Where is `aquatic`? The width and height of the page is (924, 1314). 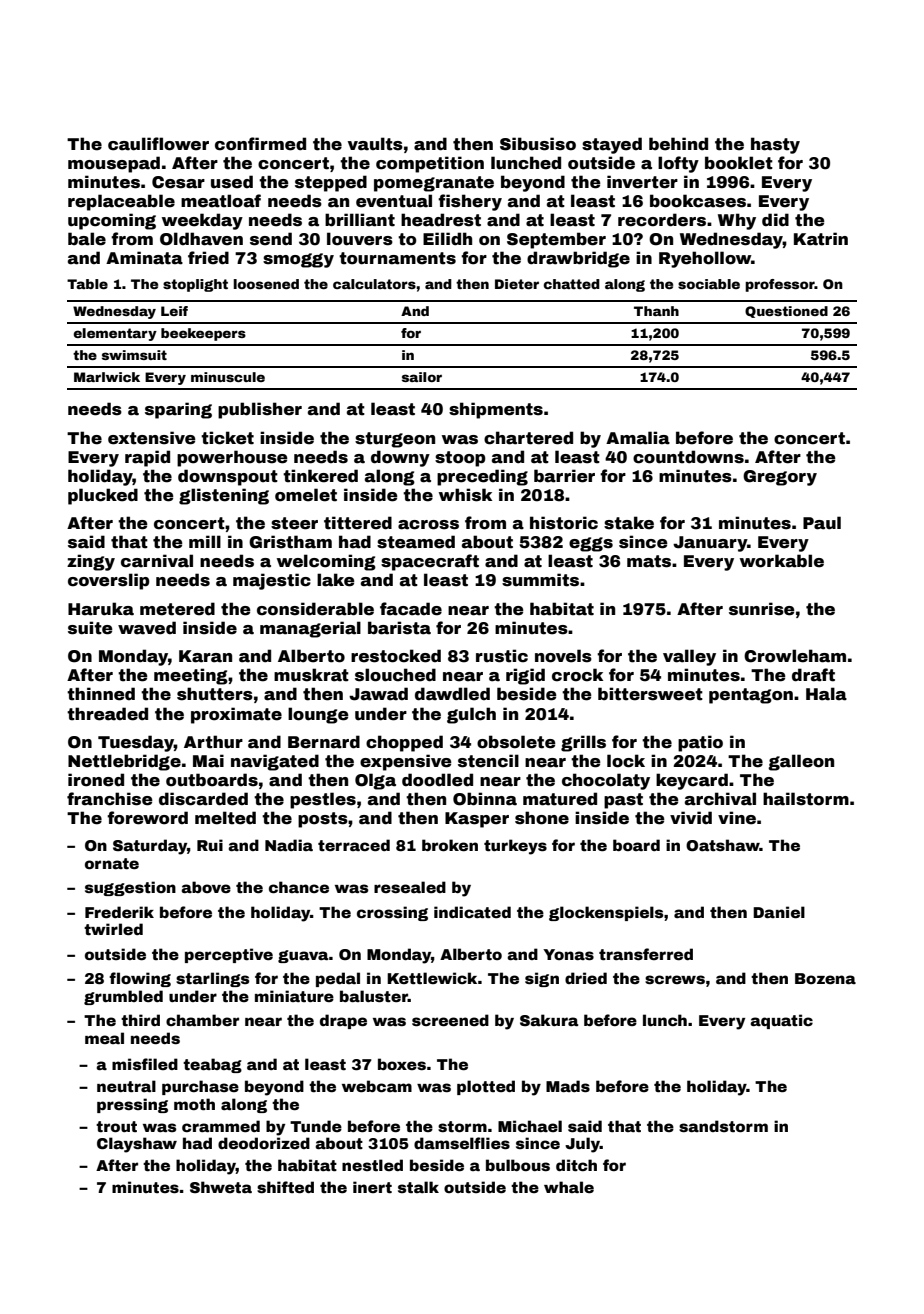
aquatic is located at coordinates (781, 1021).
